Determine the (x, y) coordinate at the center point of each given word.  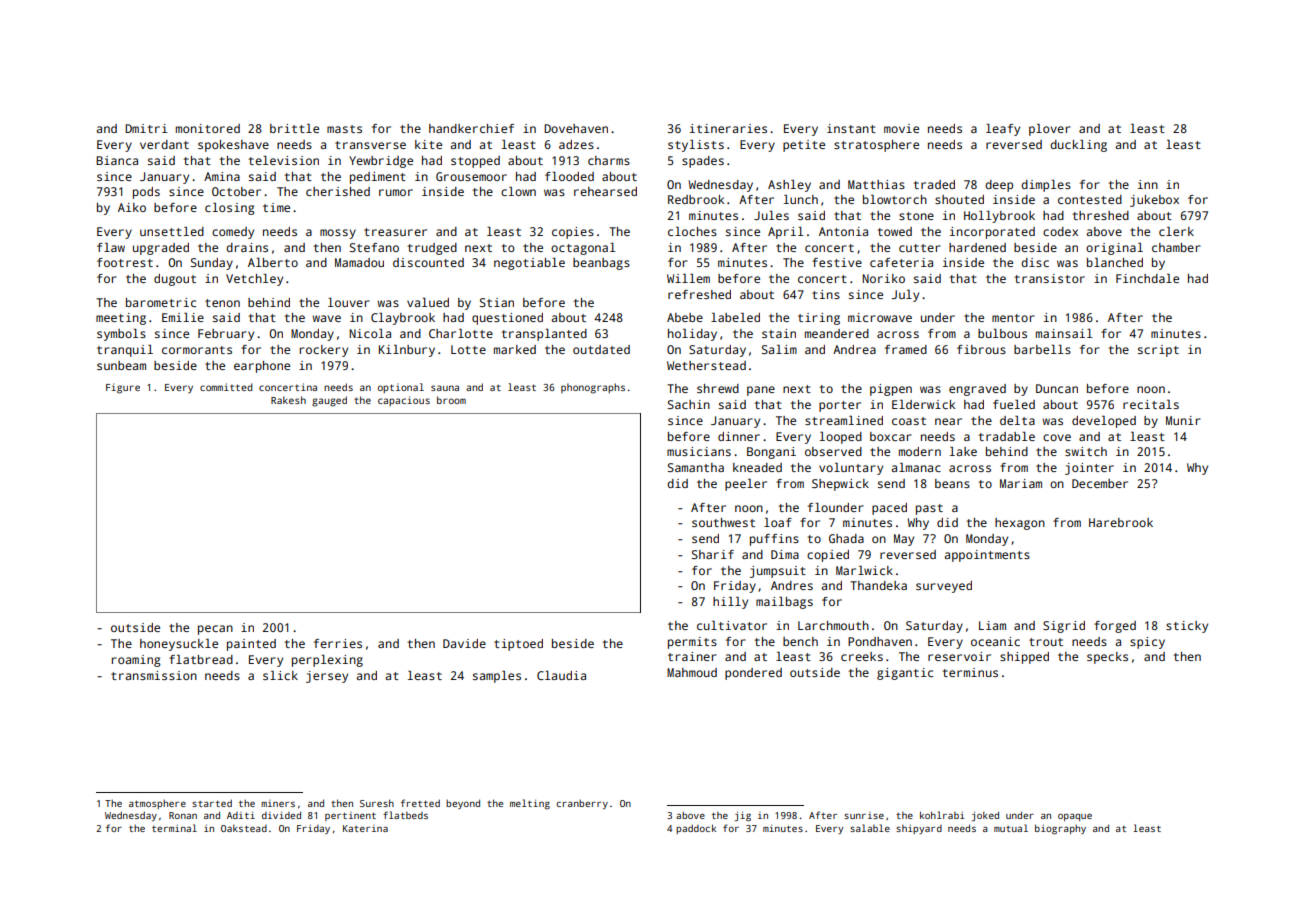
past (929, 509)
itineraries (728, 128)
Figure (123, 388)
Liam (992, 625)
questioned (507, 319)
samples (497, 677)
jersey (327, 677)
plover (1049, 130)
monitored (208, 128)
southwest (723, 522)
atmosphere (157, 804)
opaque (1075, 817)
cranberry (582, 804)
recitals (1151, 404)
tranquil (125, 351)
